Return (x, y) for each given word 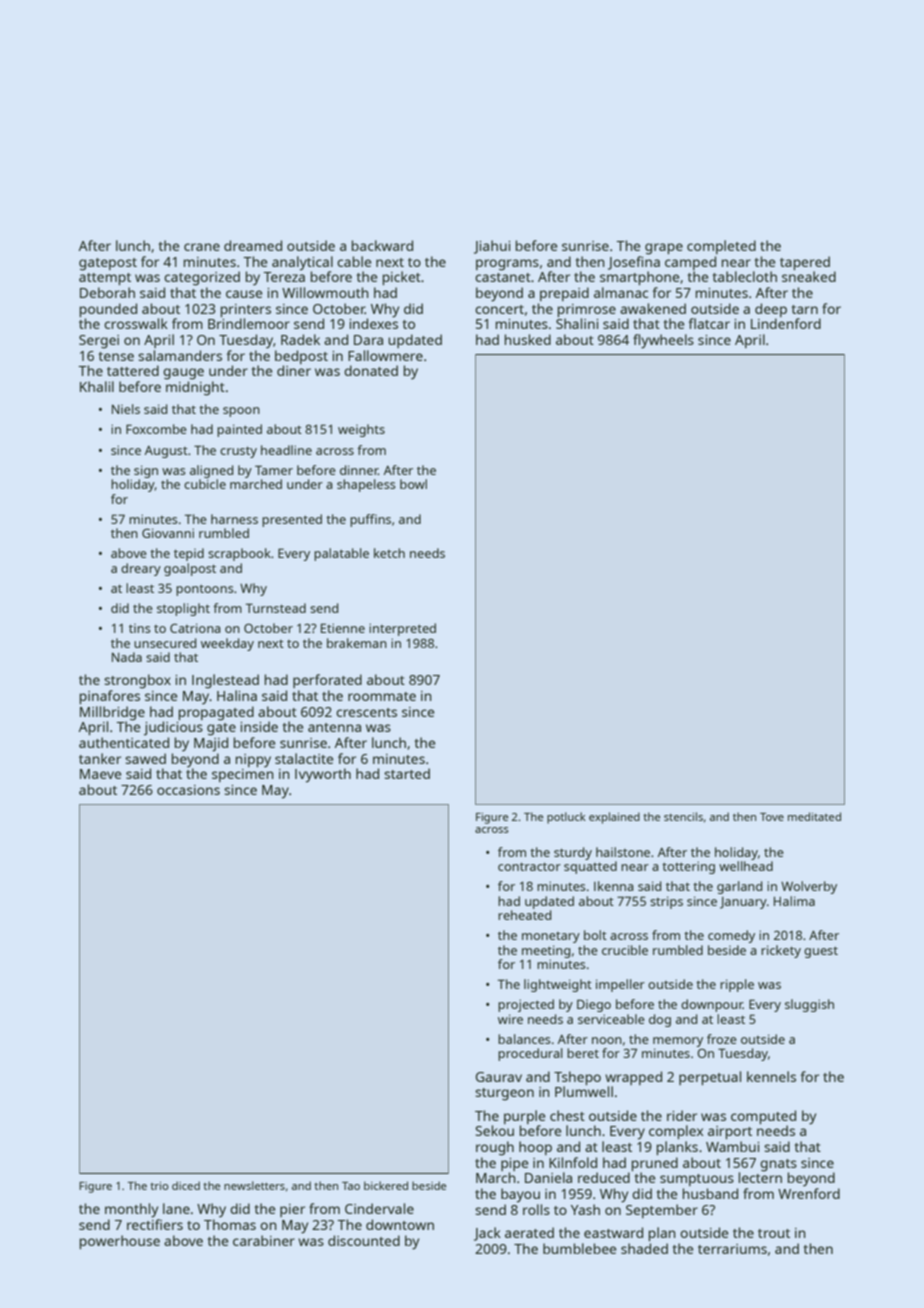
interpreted (402, 629)
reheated (524, 915)
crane (202, 247)
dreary (141, 569)
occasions (188, 790)
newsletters (254, 1185)
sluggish (809, 1005)
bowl (413, 484)
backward (382, 245)
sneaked (809, 276)
